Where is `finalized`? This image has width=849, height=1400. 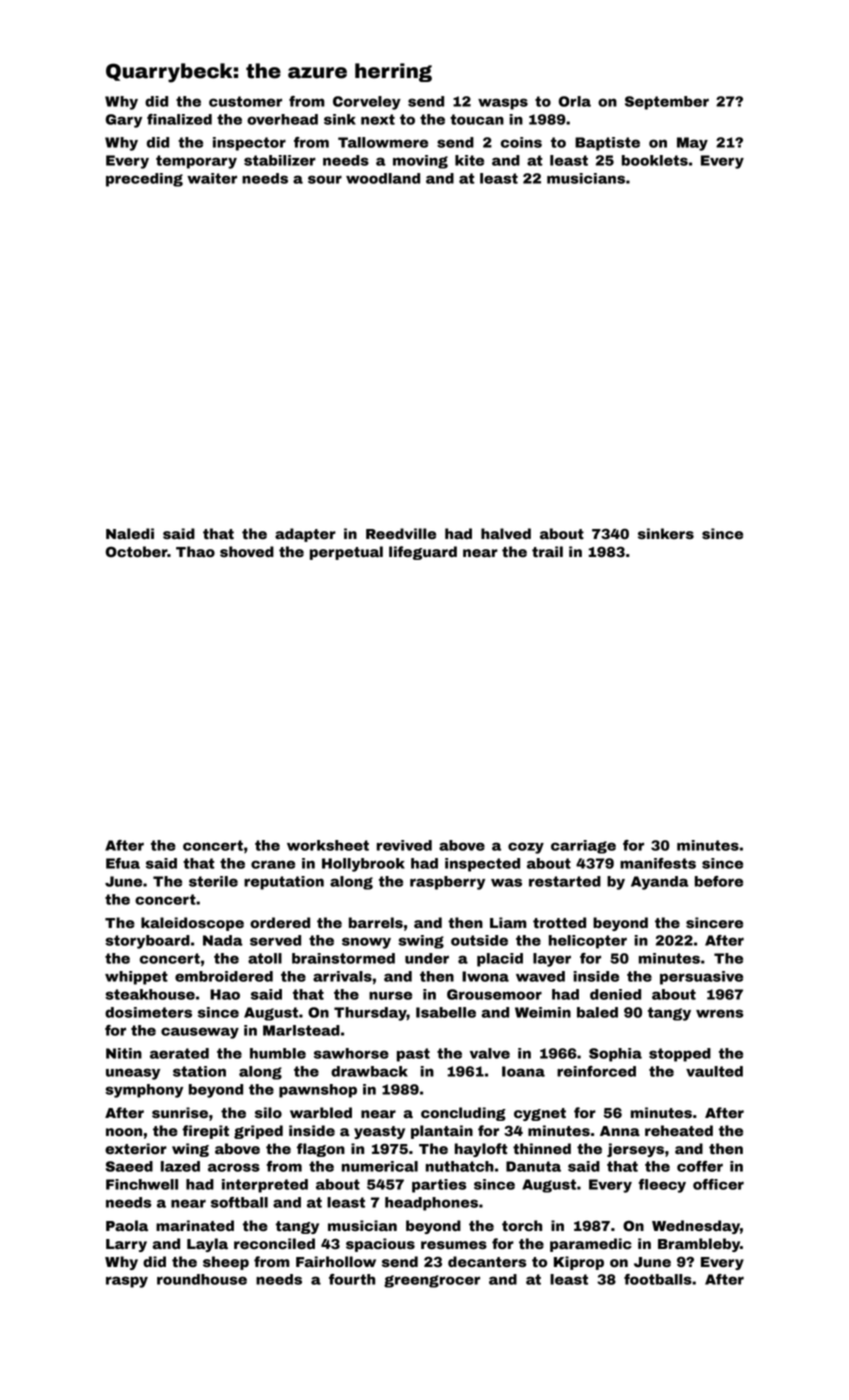
finalized is located at coordinates (179, 119).
